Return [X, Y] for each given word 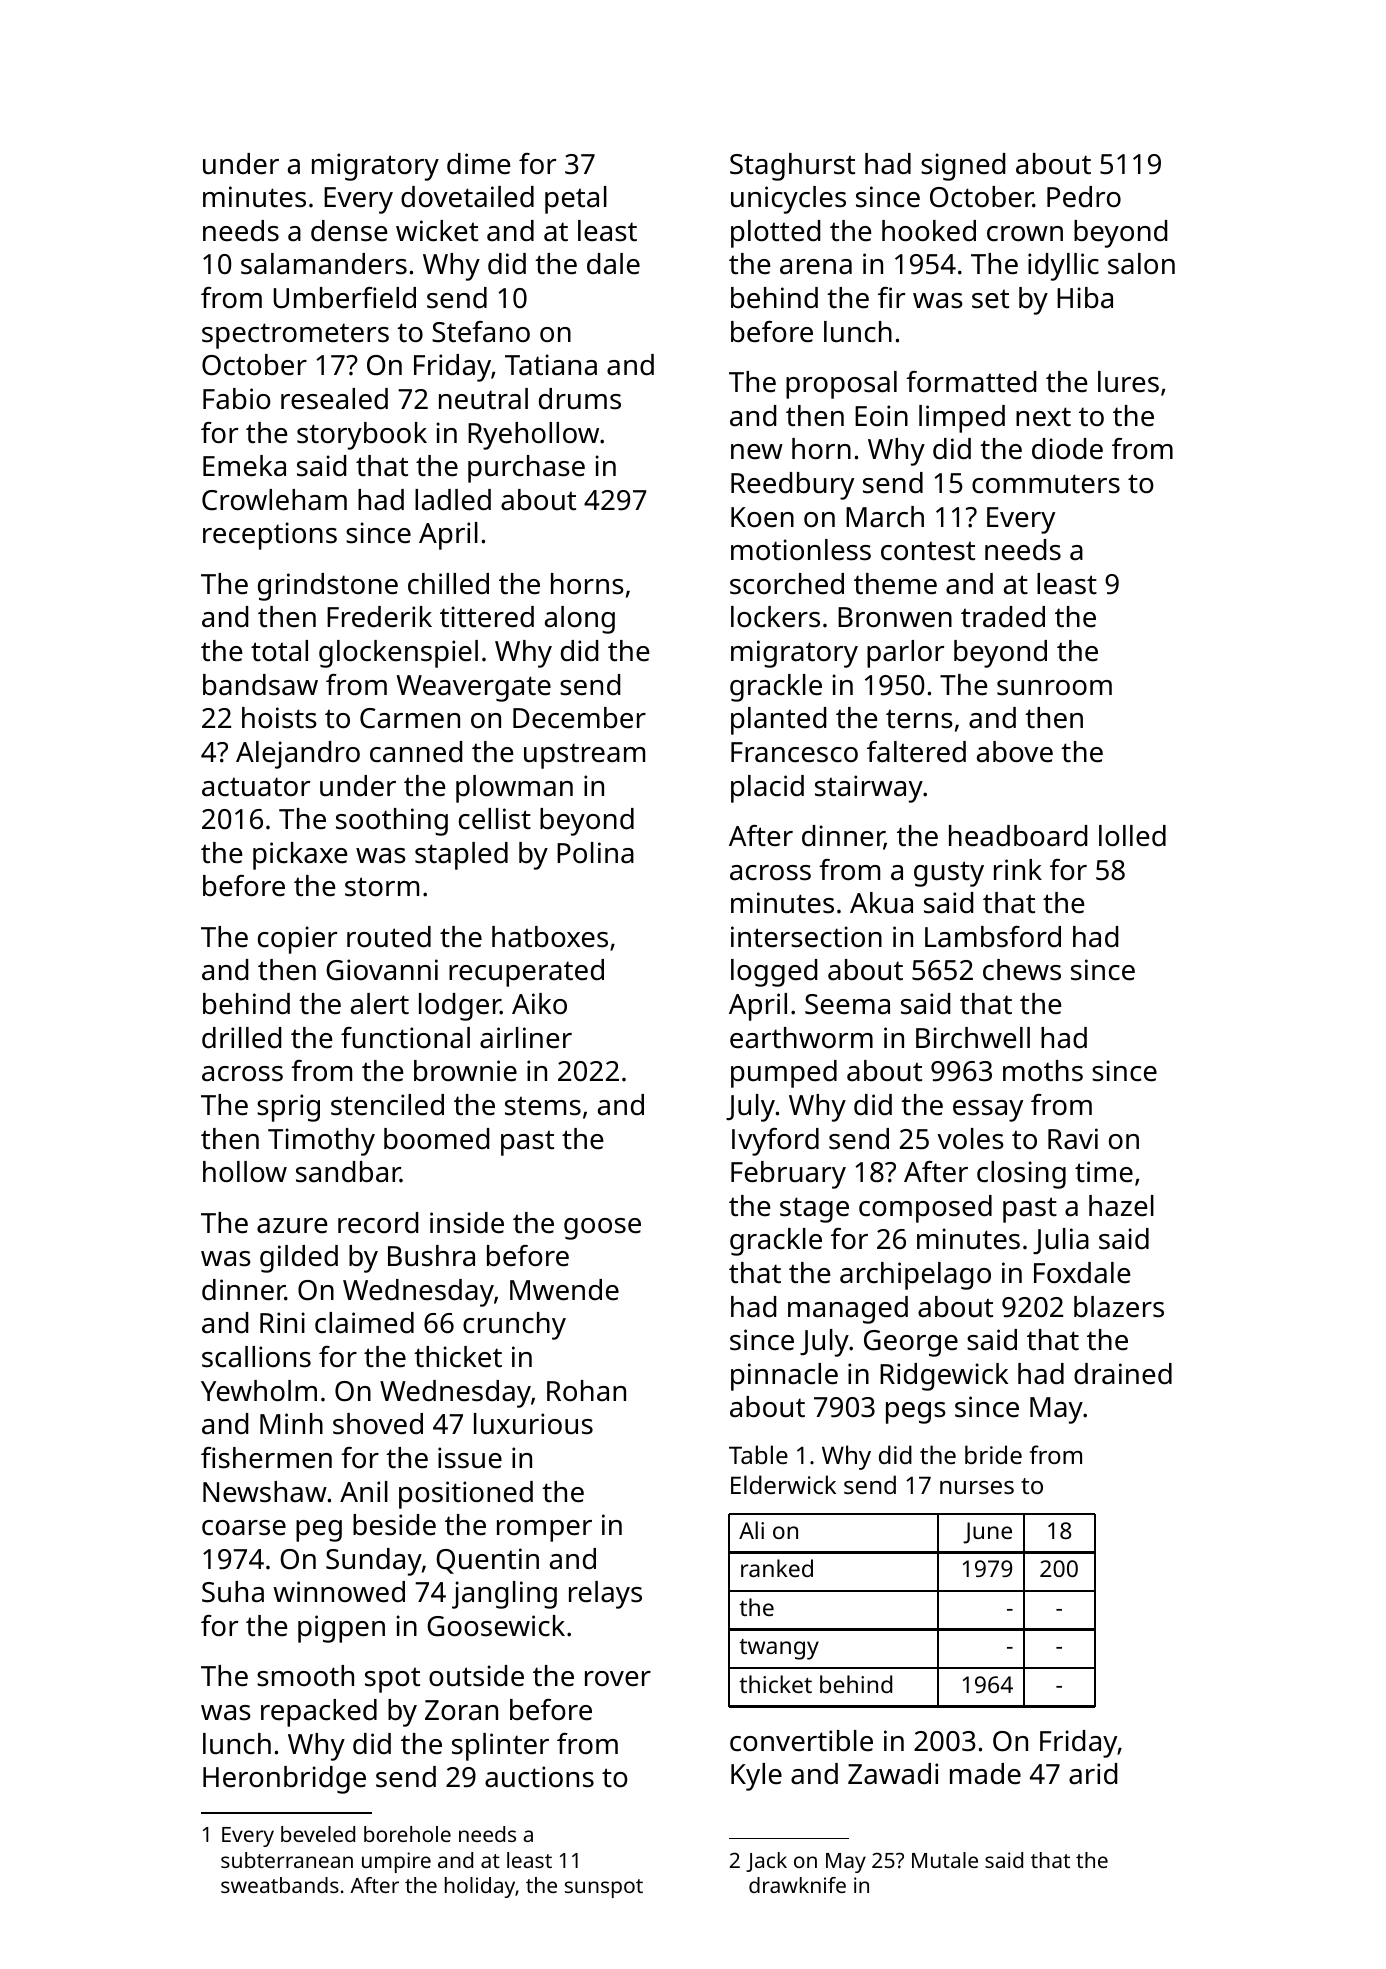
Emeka [244, 466]
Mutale [945, 1860]
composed [925, 1209]
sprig [288, 1108]
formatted [971, 382]
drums [580, 399]
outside [476, 1676]
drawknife [797, 1885]
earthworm [801, 1038]
